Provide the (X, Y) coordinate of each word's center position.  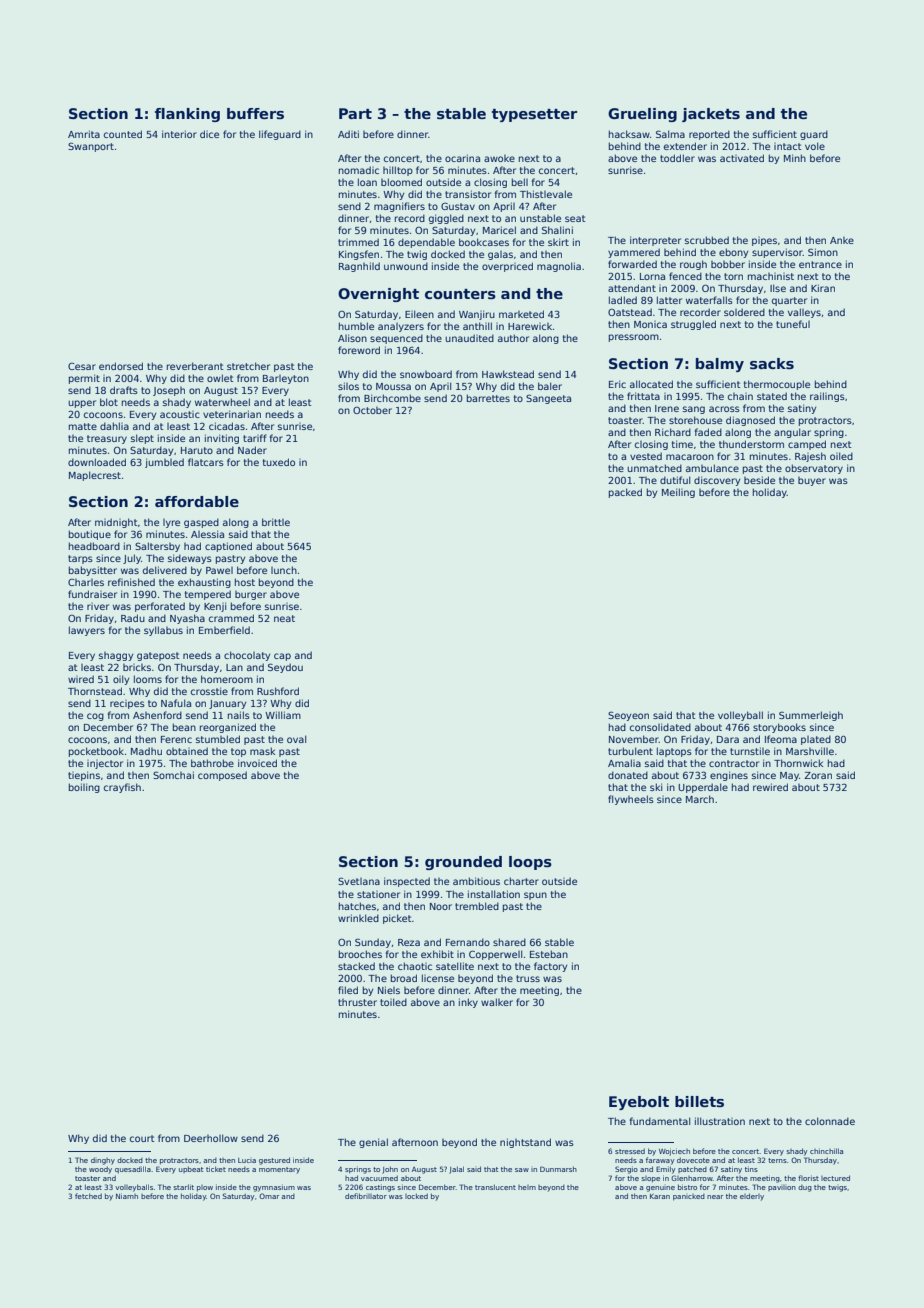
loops (530, 863)
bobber (728, 264)
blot (109, 402)
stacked (356, 966)
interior (179, 134)
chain (740, 396)
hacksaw (629, 134)
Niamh (127, 1196)
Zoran (818, 775)
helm (527, 1187)
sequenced (396, 339)
